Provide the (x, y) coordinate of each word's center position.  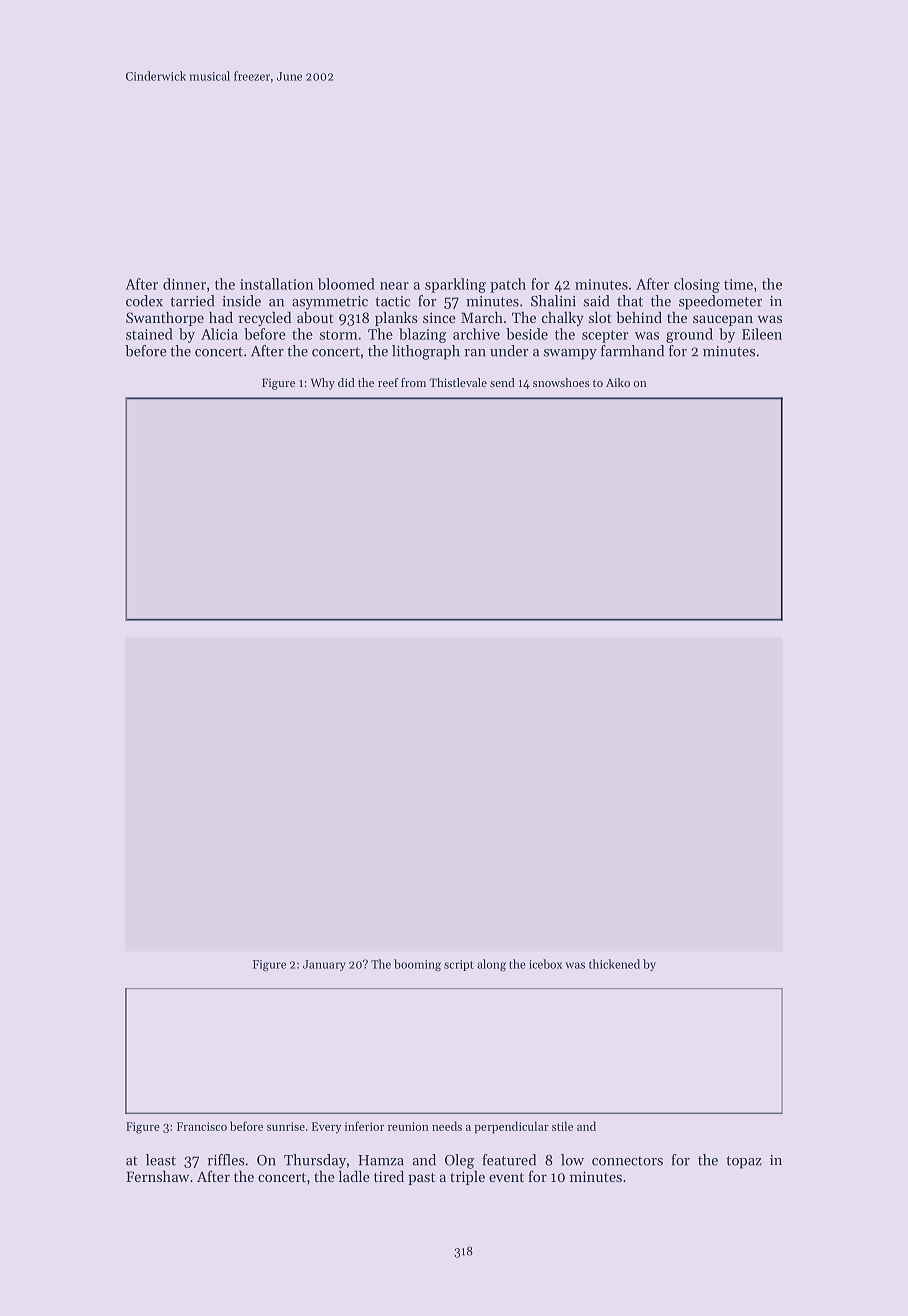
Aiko (618, 382)
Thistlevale (458, 382)
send (502, 382)
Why (323, 384)
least (161, 1160)
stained (149, 334)
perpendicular (511, 1127)
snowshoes (561, 382)
